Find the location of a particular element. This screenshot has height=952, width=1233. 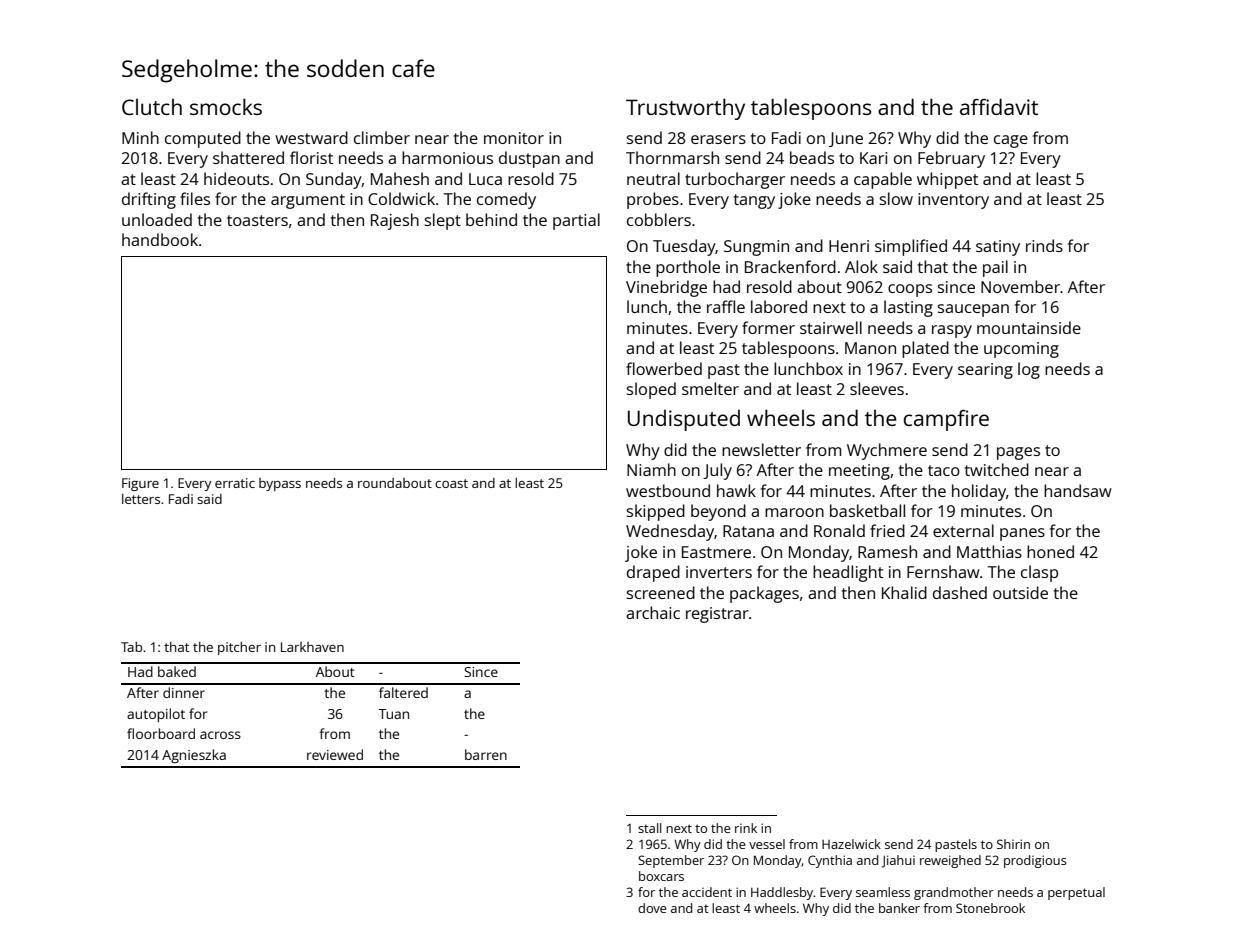

rink is located at coordinates (746, 828).
